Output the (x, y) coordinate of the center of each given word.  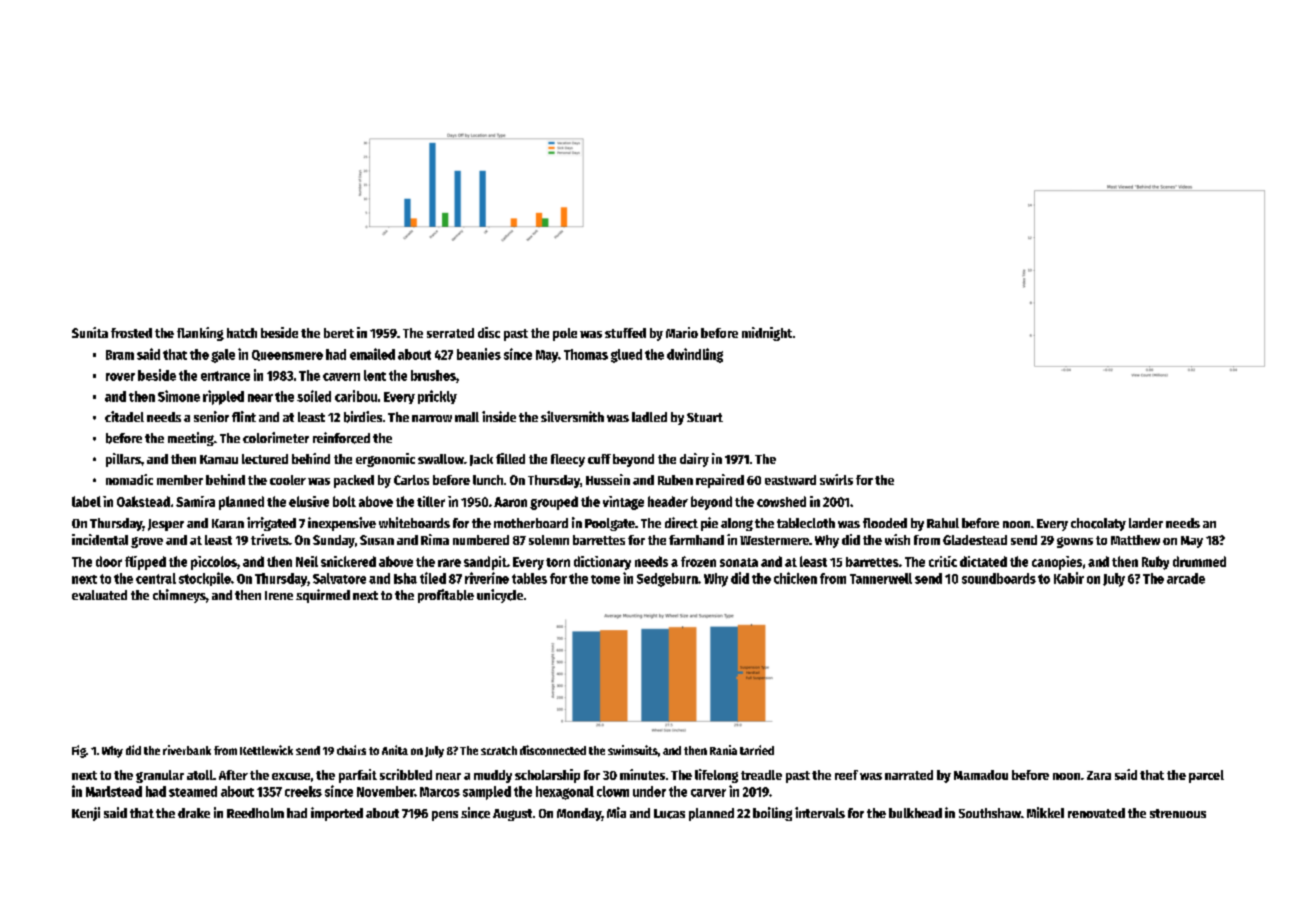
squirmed (323, 596)
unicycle (500, 596)
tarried (757, 750)
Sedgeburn (667, 580)
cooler (288, 480)
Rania (723, 750)
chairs (351, 750)
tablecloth (806, 523)
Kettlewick (266, 750)
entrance (225, 376)
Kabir (1069, 578)
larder (1146, 523)
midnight (767, 334)
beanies (479, 354)
